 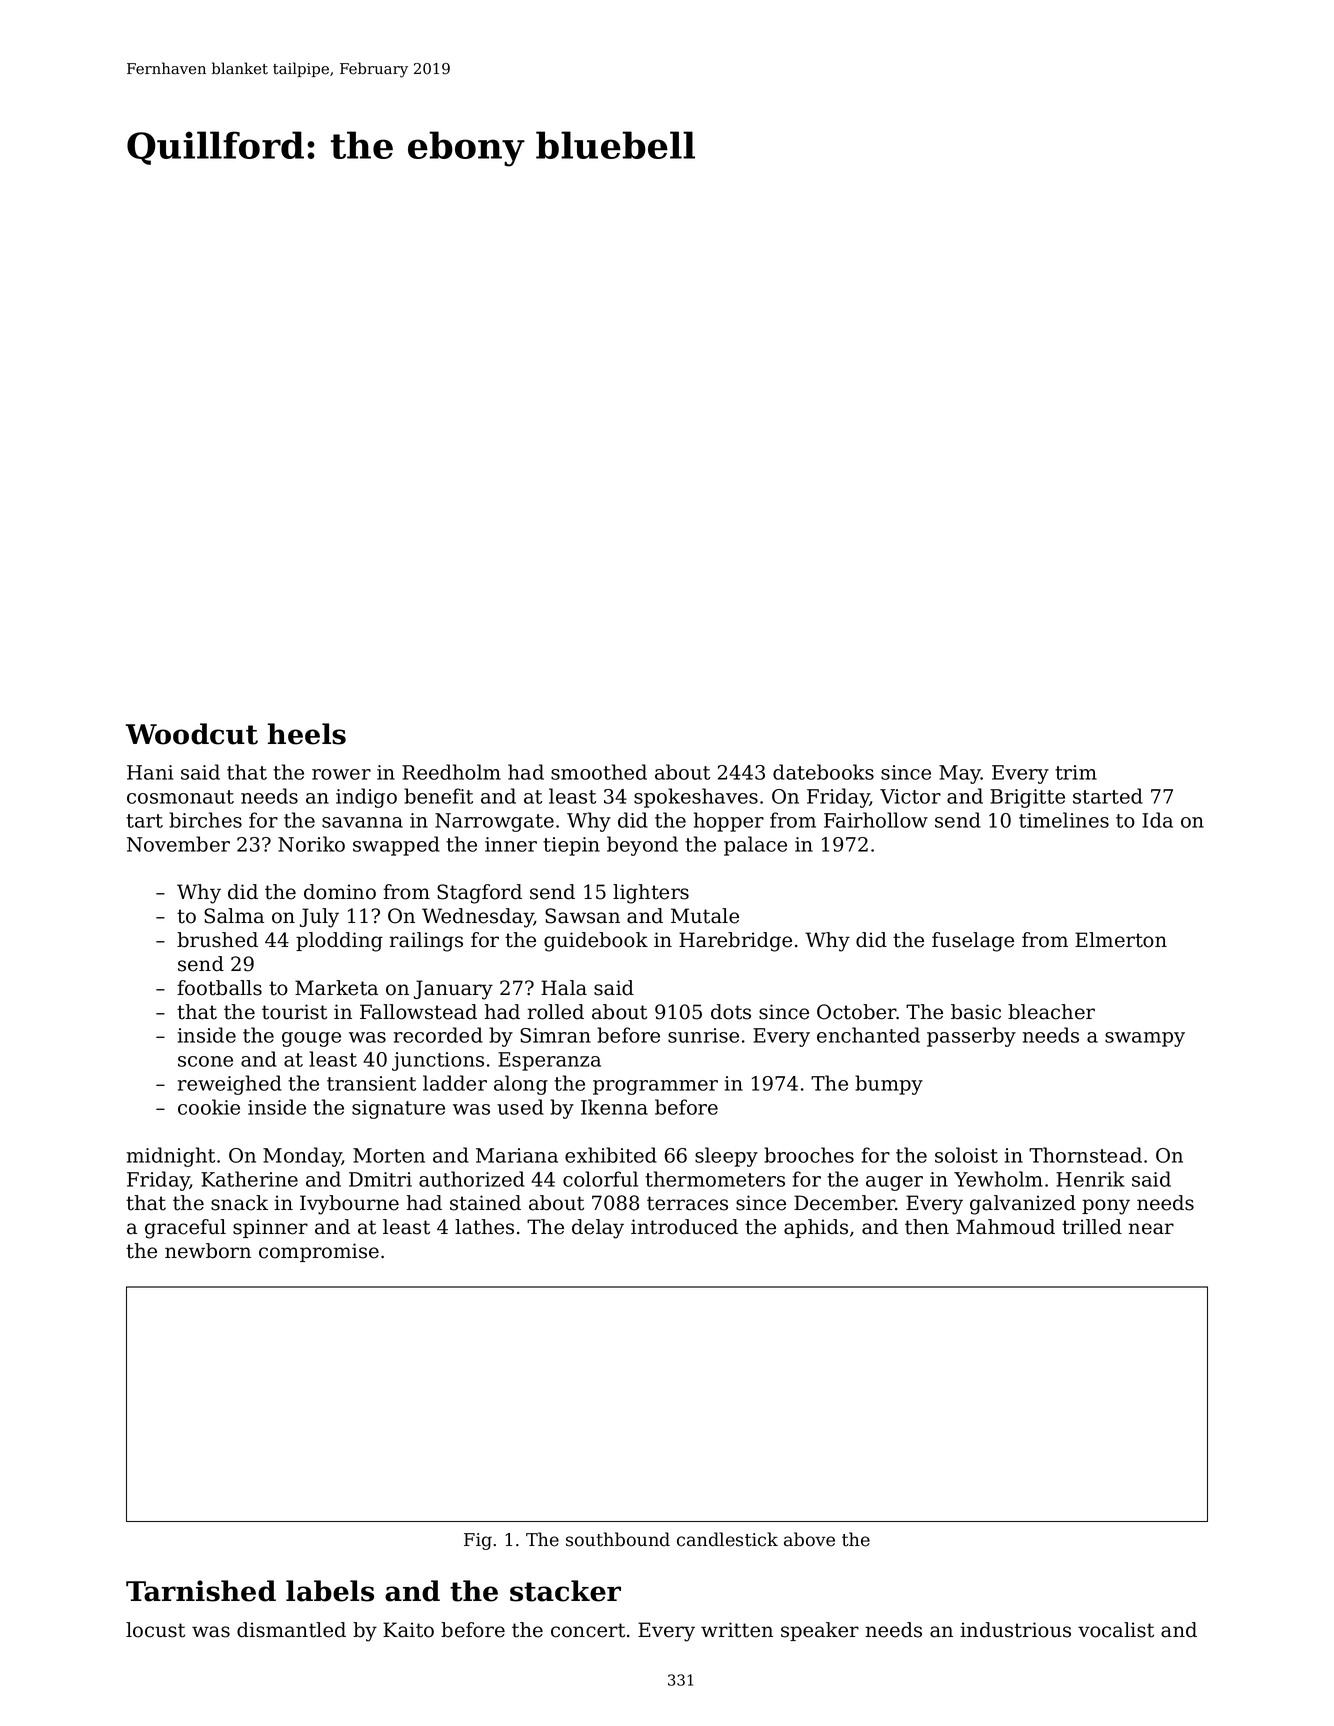 What do you see at coordinates (565, 1591) in the document?
I see `stacker` at bounding box center [565, 1591].
